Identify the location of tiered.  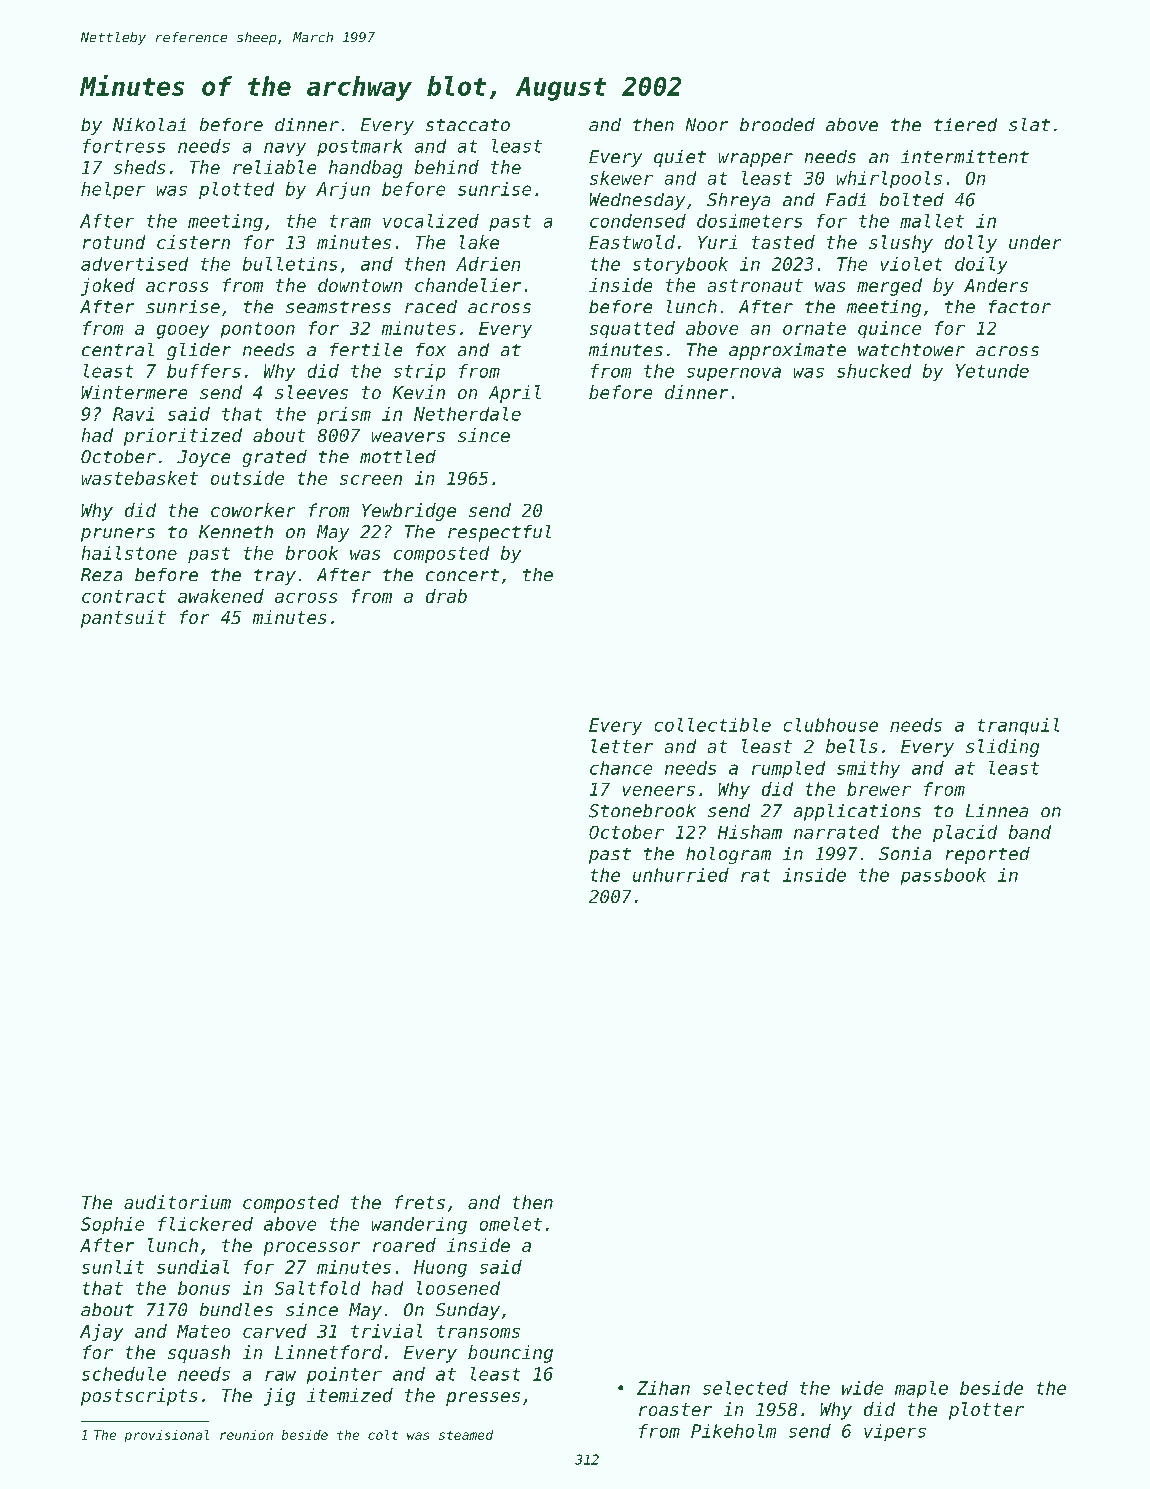
(965, 125).
